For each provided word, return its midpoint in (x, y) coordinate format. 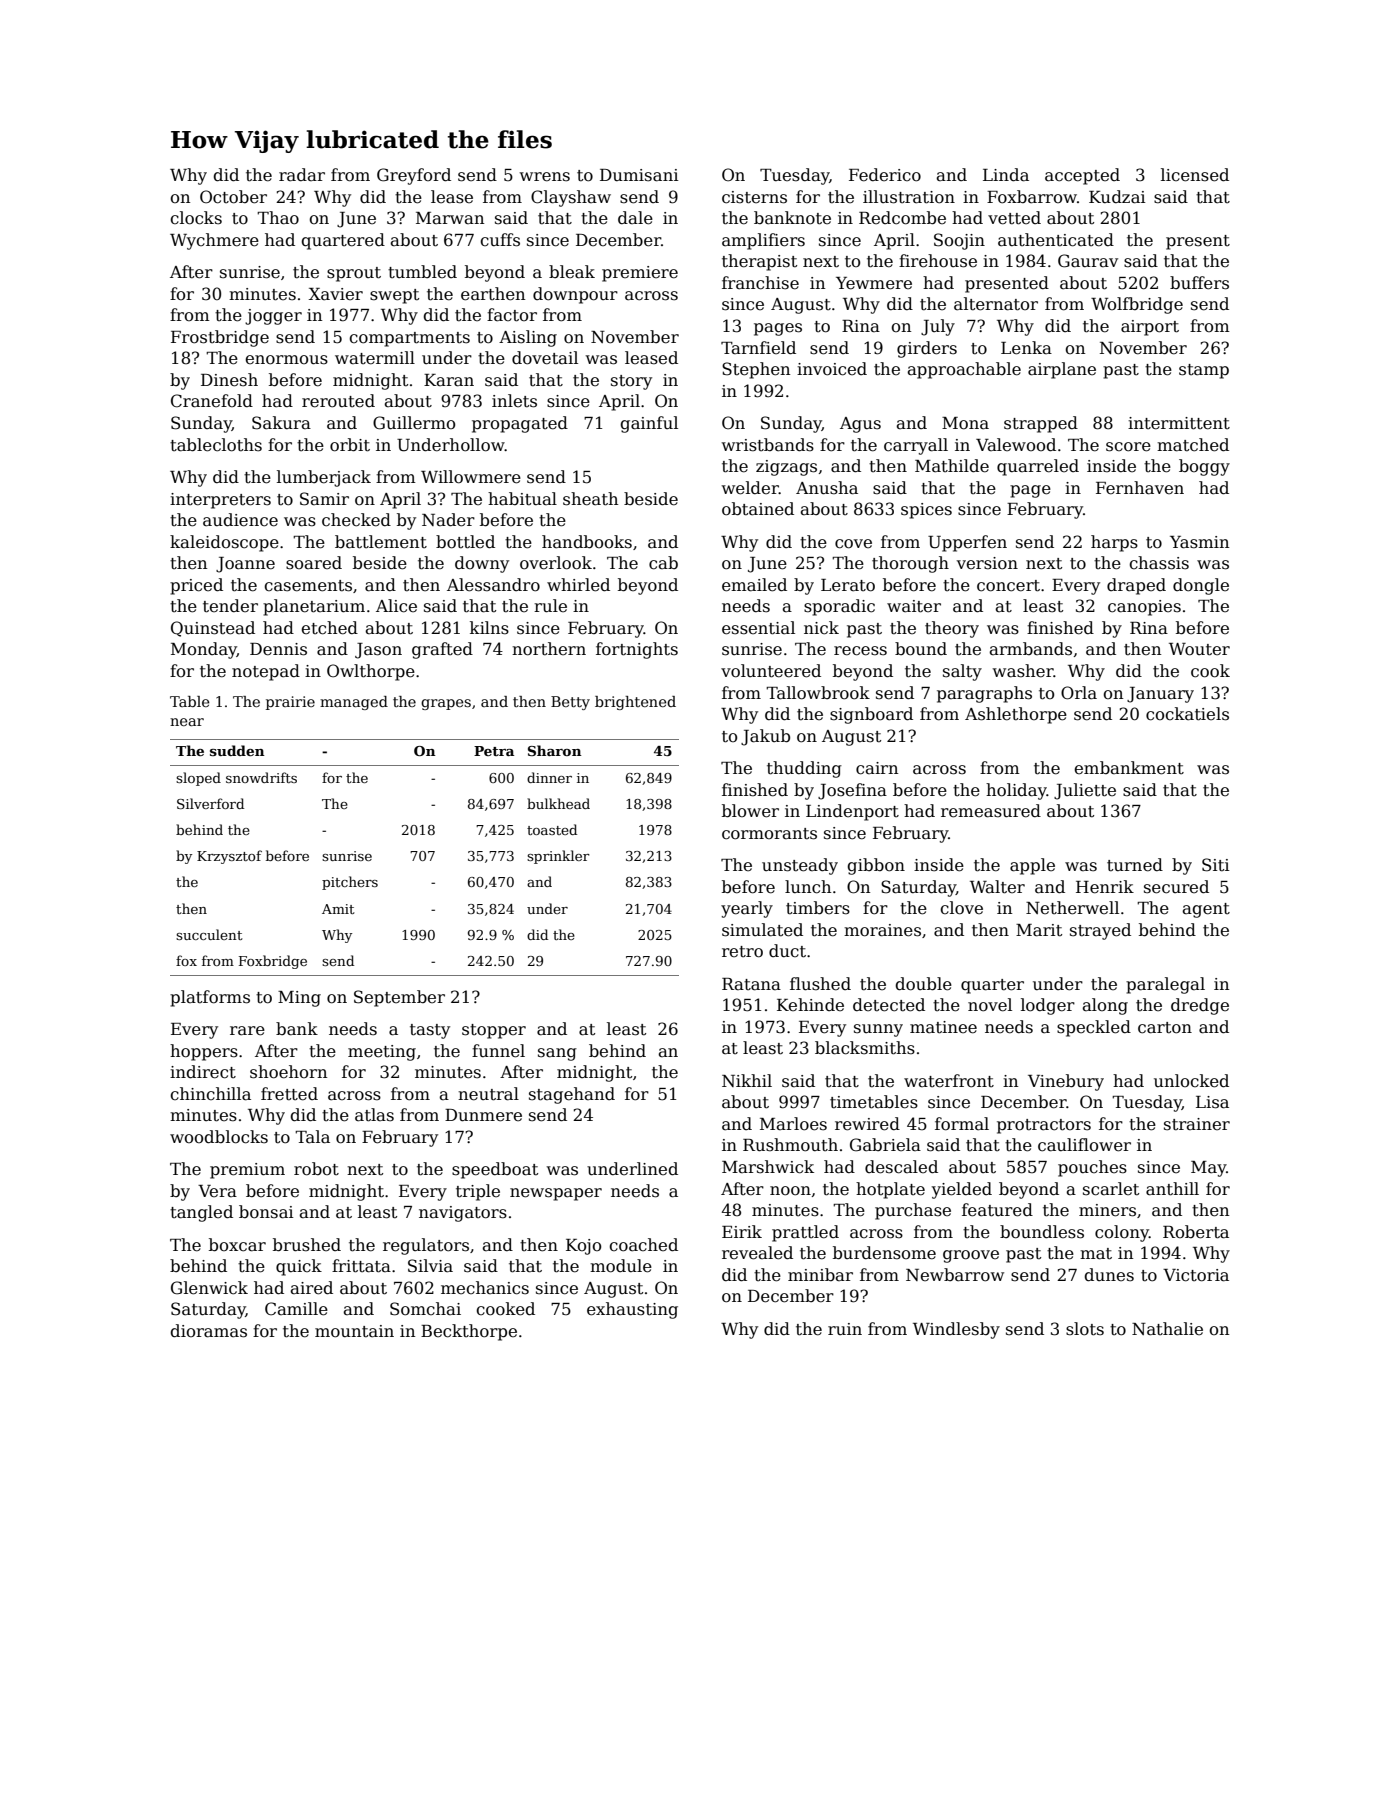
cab (663, 563)
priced (196, 586)
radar (302, 175)
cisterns (754, 197)
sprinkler (558, 857)
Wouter (1199, 649)
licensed (1195, 175)
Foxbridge (273, 962)
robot (316, 1169)
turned (1135, 865)
